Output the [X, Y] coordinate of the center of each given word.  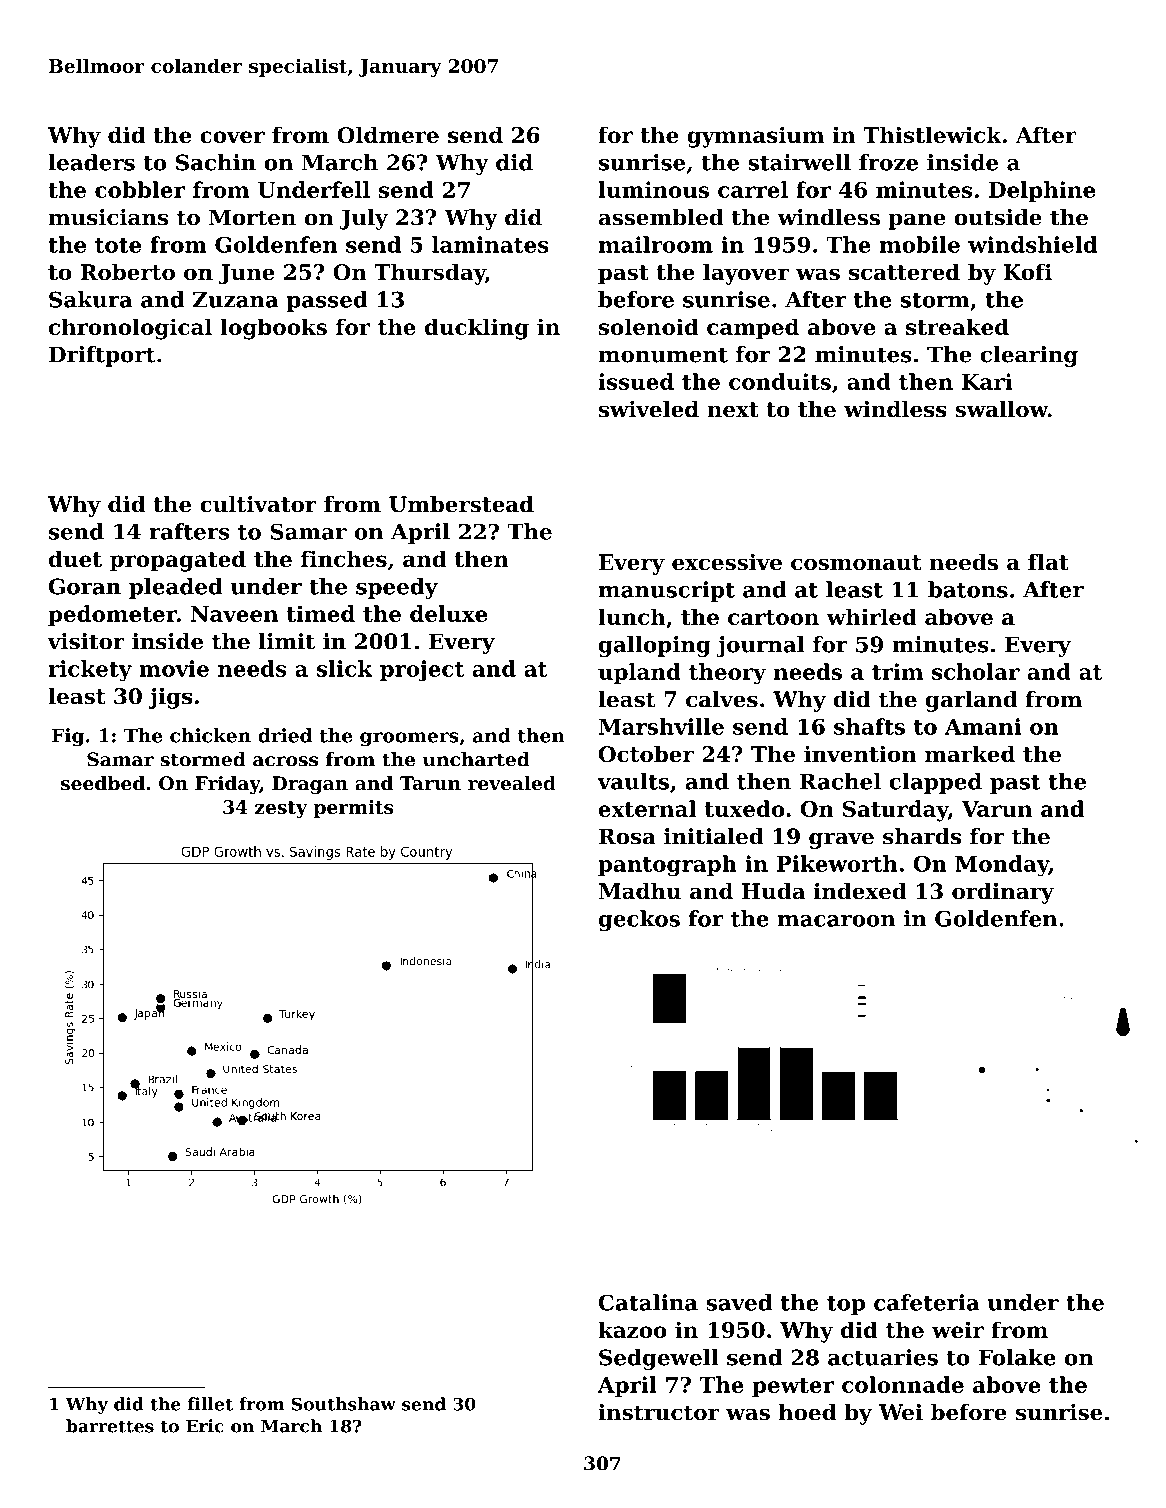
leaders [91, 162]
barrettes [110, 1426]
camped [753, 329]
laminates [490, 244]
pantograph [667, 866]
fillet [210, 1404]
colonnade [903, 1384]
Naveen [234, 614]
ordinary [1003, 893]
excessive [727, 562]
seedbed [103, 783]
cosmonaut [856, 563]
